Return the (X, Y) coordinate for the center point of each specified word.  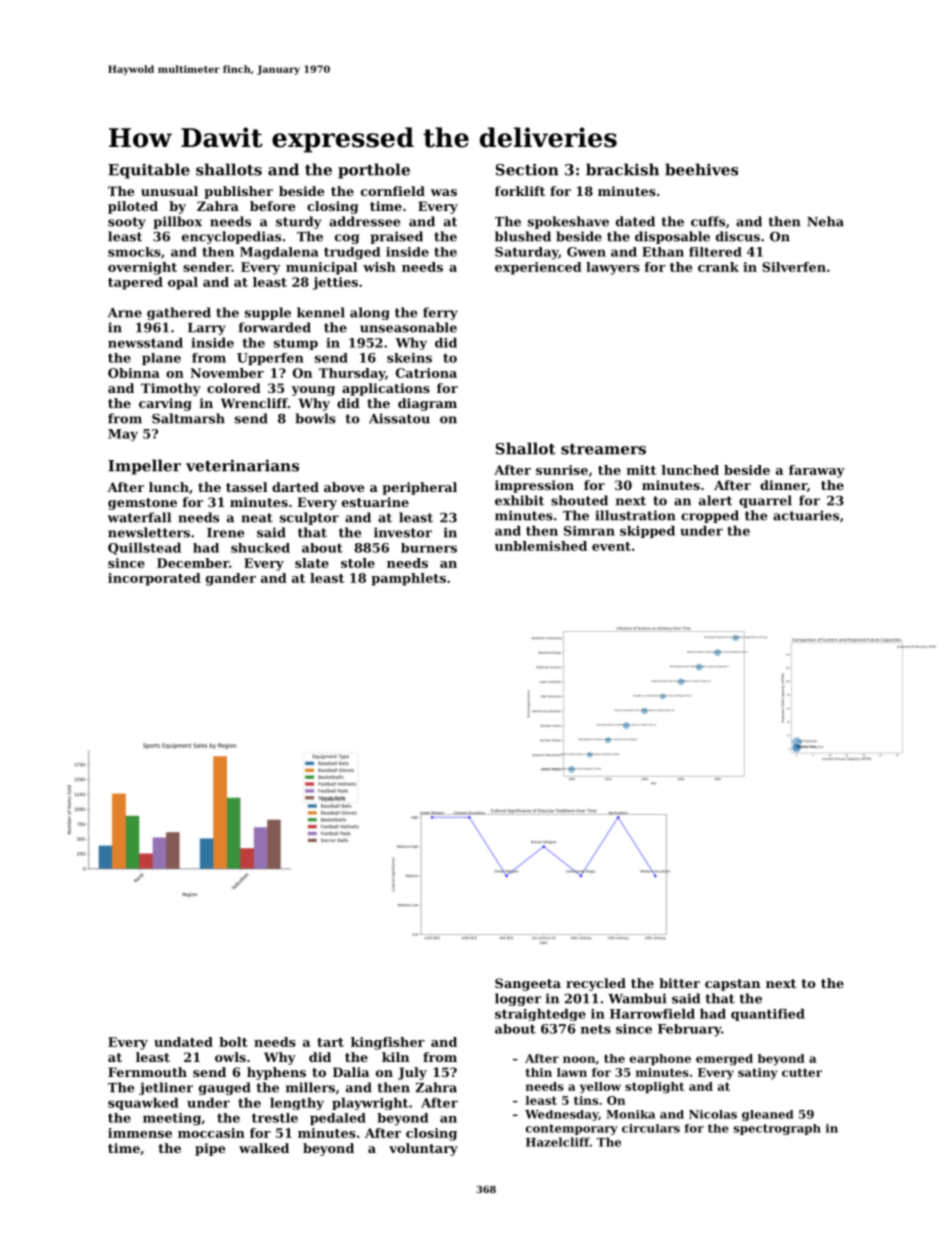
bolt (233, 1042)
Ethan (663, 252)
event (611, 546)
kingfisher (388, 1043)
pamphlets (408, 579)
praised (396, 237)
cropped (710, 516)
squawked (143, 1103)
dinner (783, 485)
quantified (768, 1014)
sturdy (298, 222)
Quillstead (144, 548)
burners (429, 548)
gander (231, 579)
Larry (207, 329)
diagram (427, 404)
